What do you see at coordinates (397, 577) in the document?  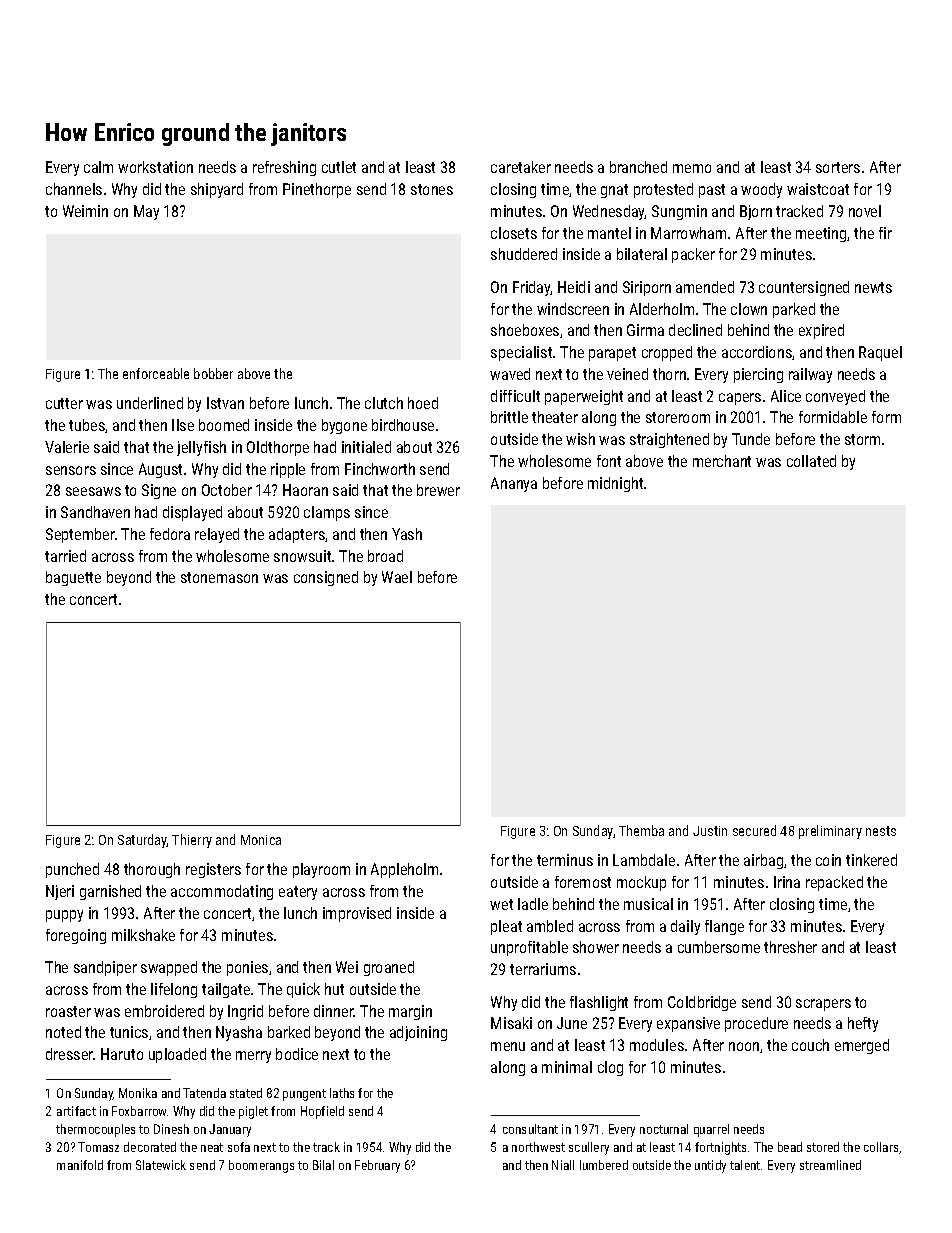 I see `Wael` at bounding box center [397, 577].
